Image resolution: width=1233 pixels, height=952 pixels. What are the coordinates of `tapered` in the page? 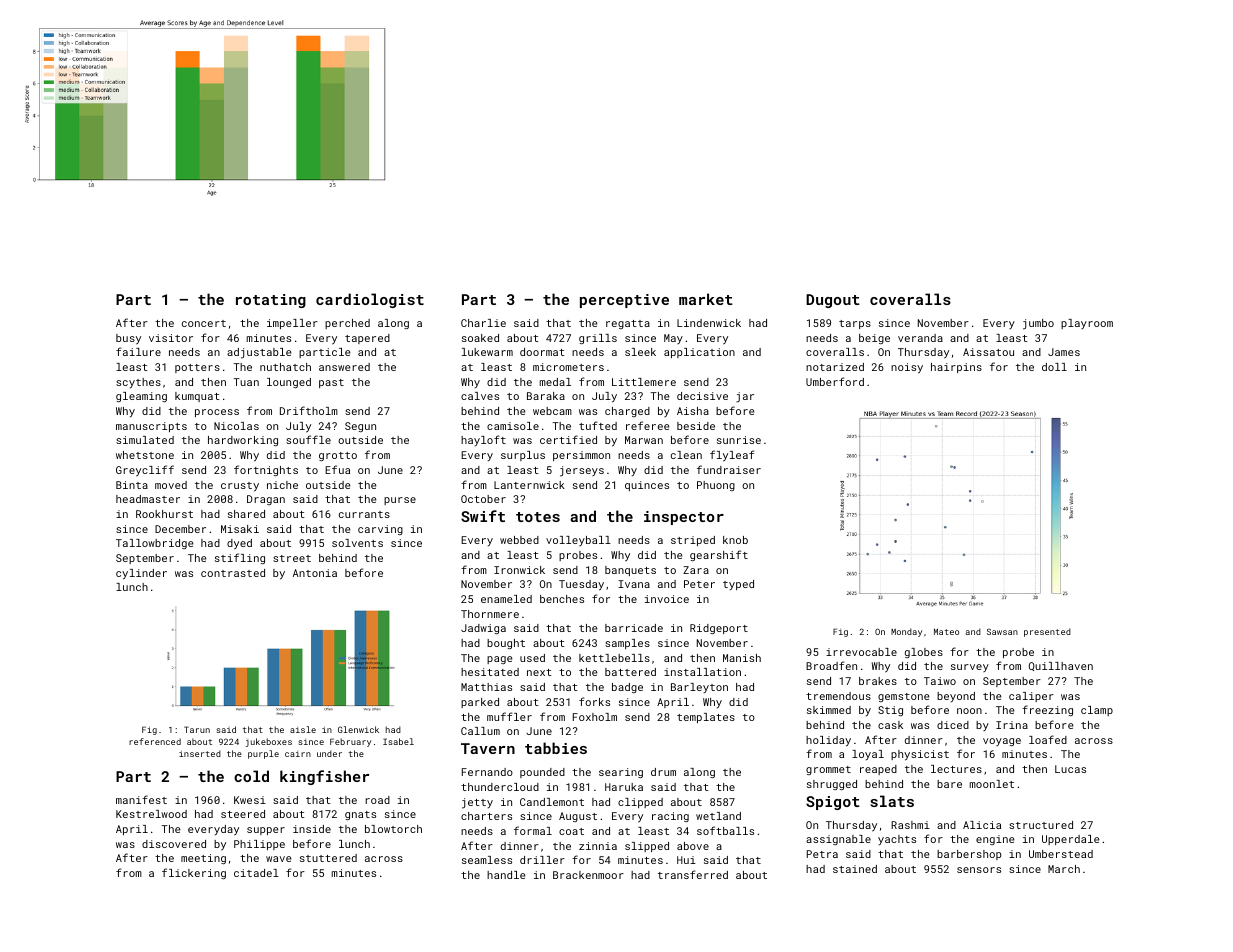 It's located at (367, 339).
